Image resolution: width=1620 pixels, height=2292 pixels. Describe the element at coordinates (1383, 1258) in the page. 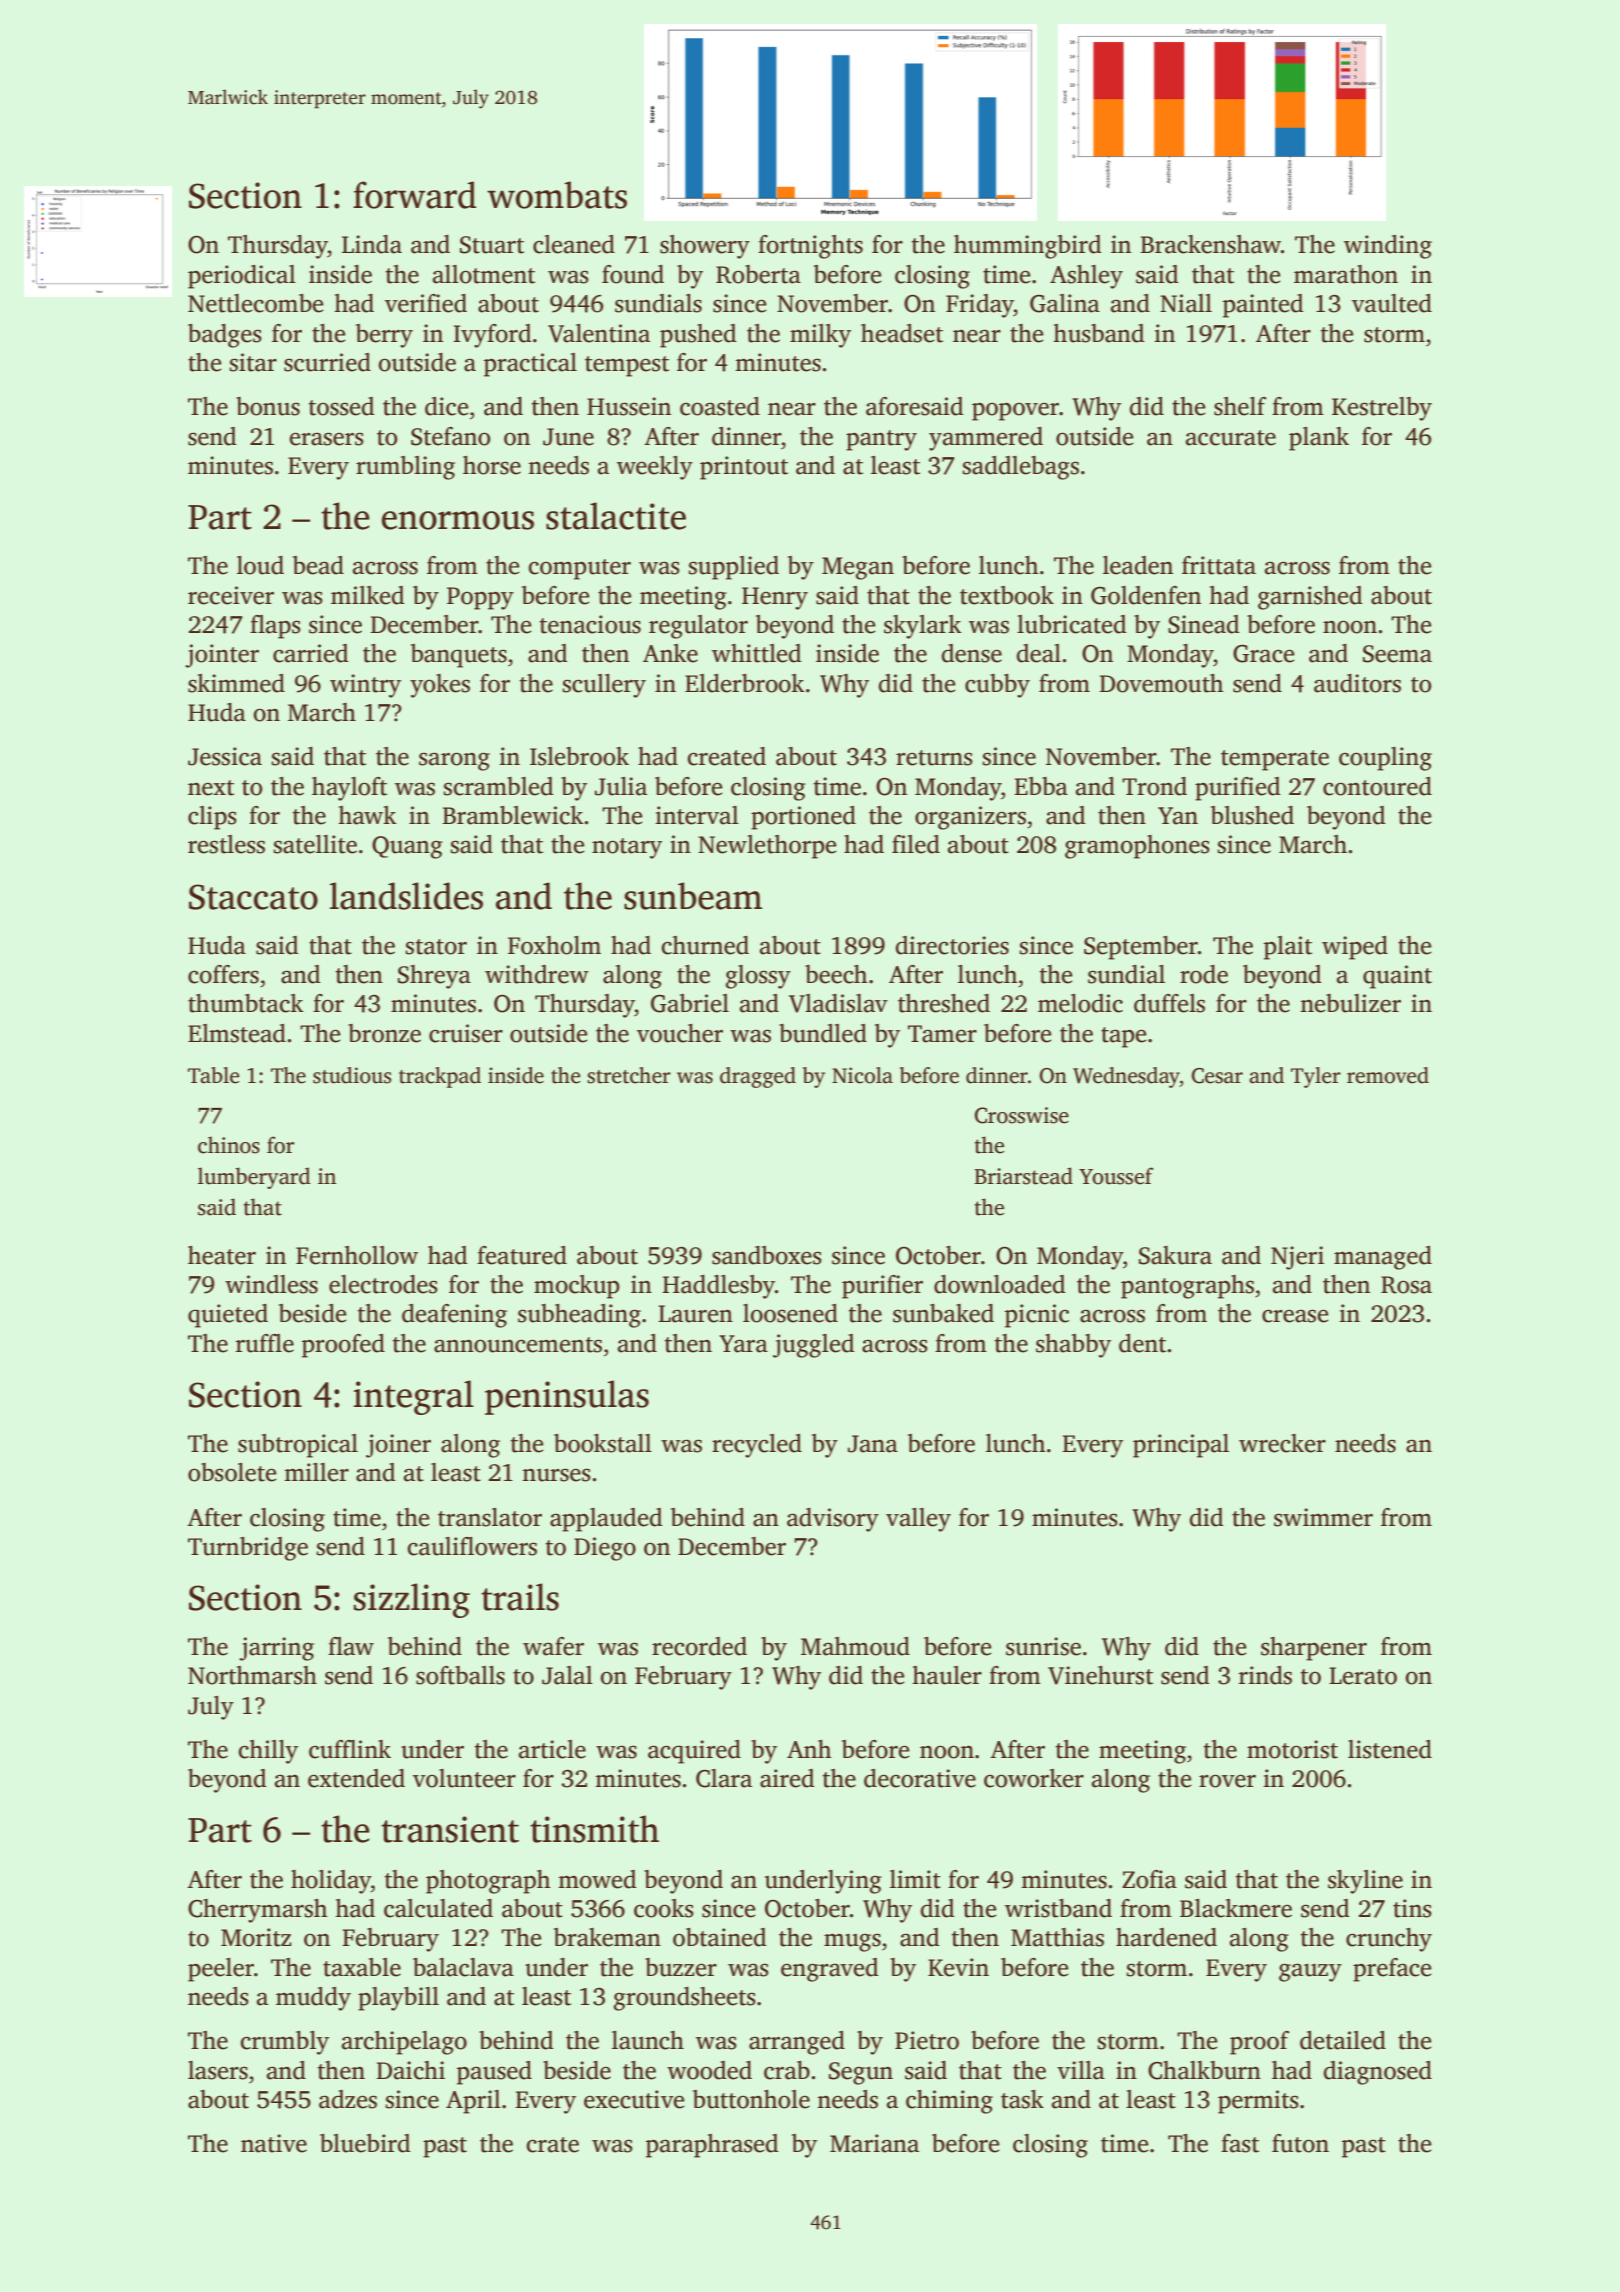

I see `managed` at that location.
